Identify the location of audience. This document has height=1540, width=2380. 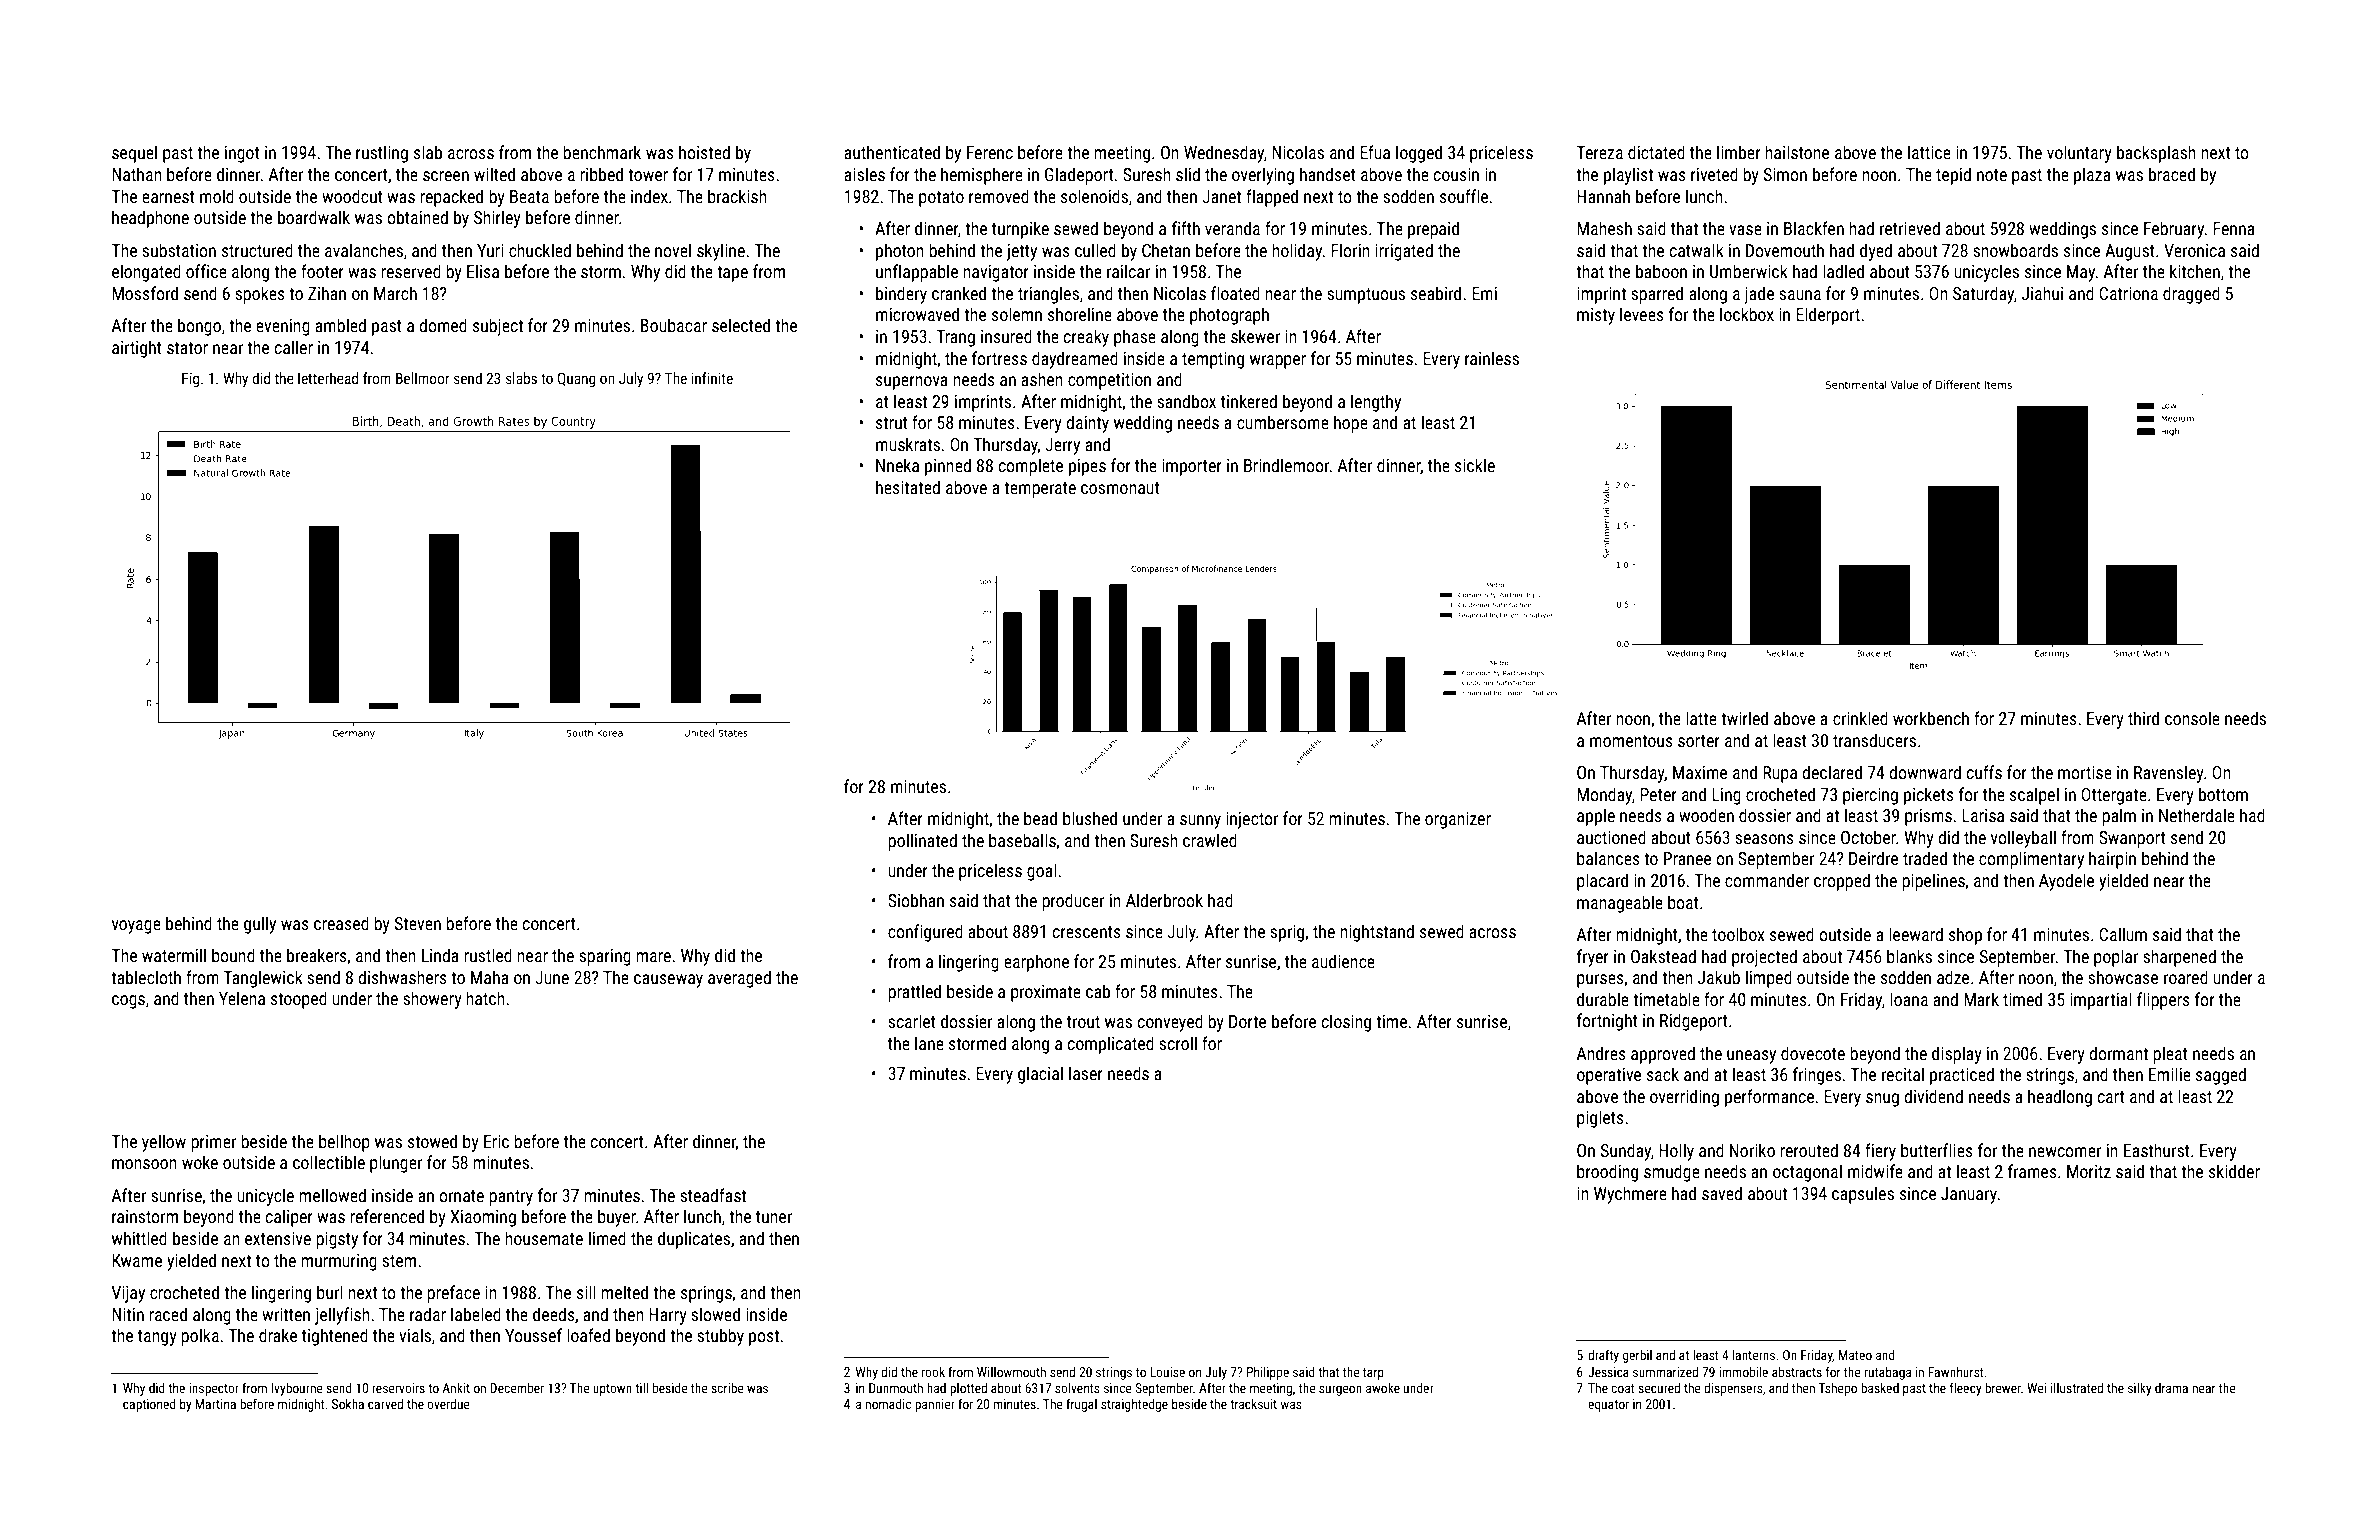
(1343, 961).
